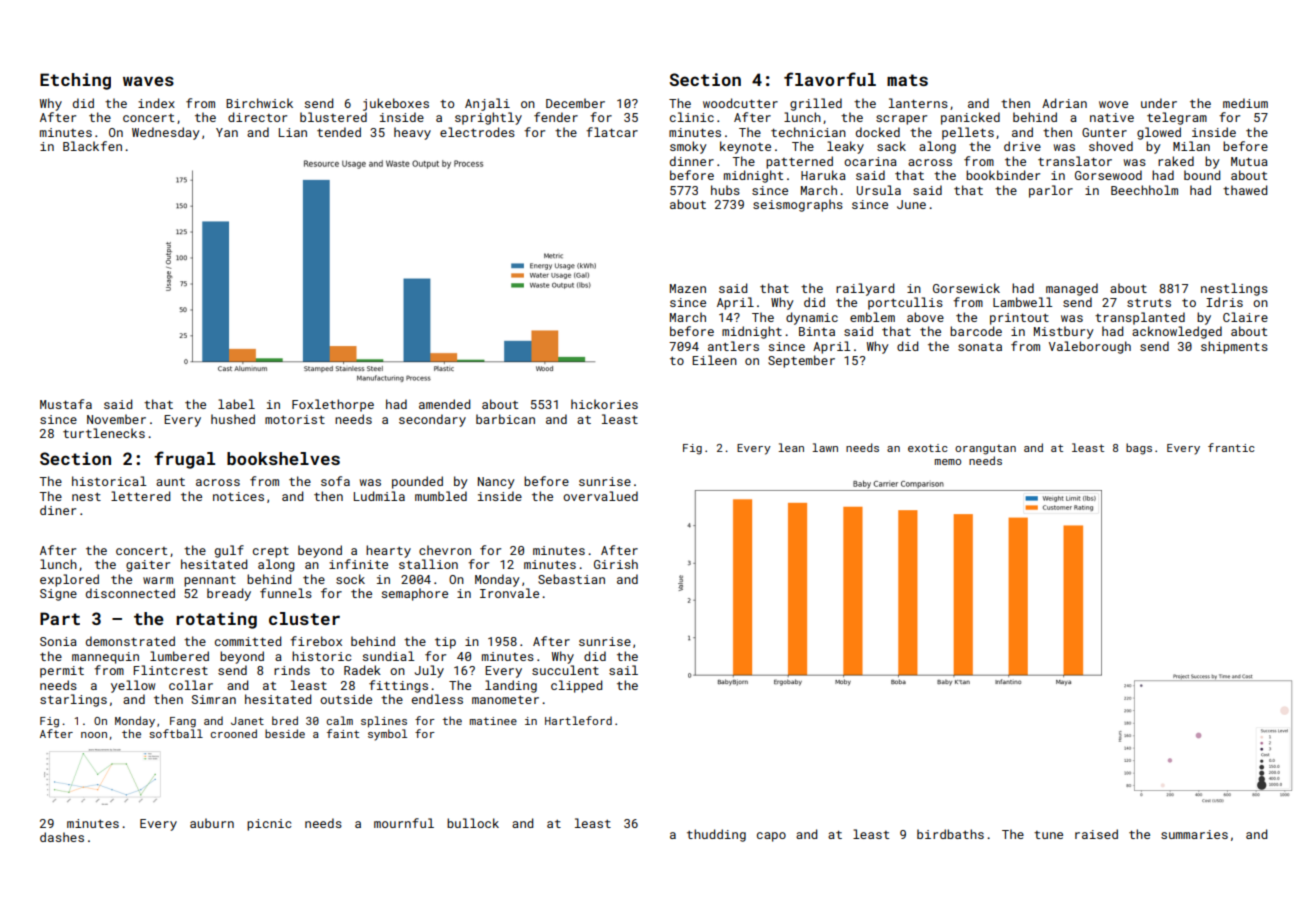  What do you see at coordinates (388, 551) in the image?
I see `hearty` at bounding box center [388, 551].
